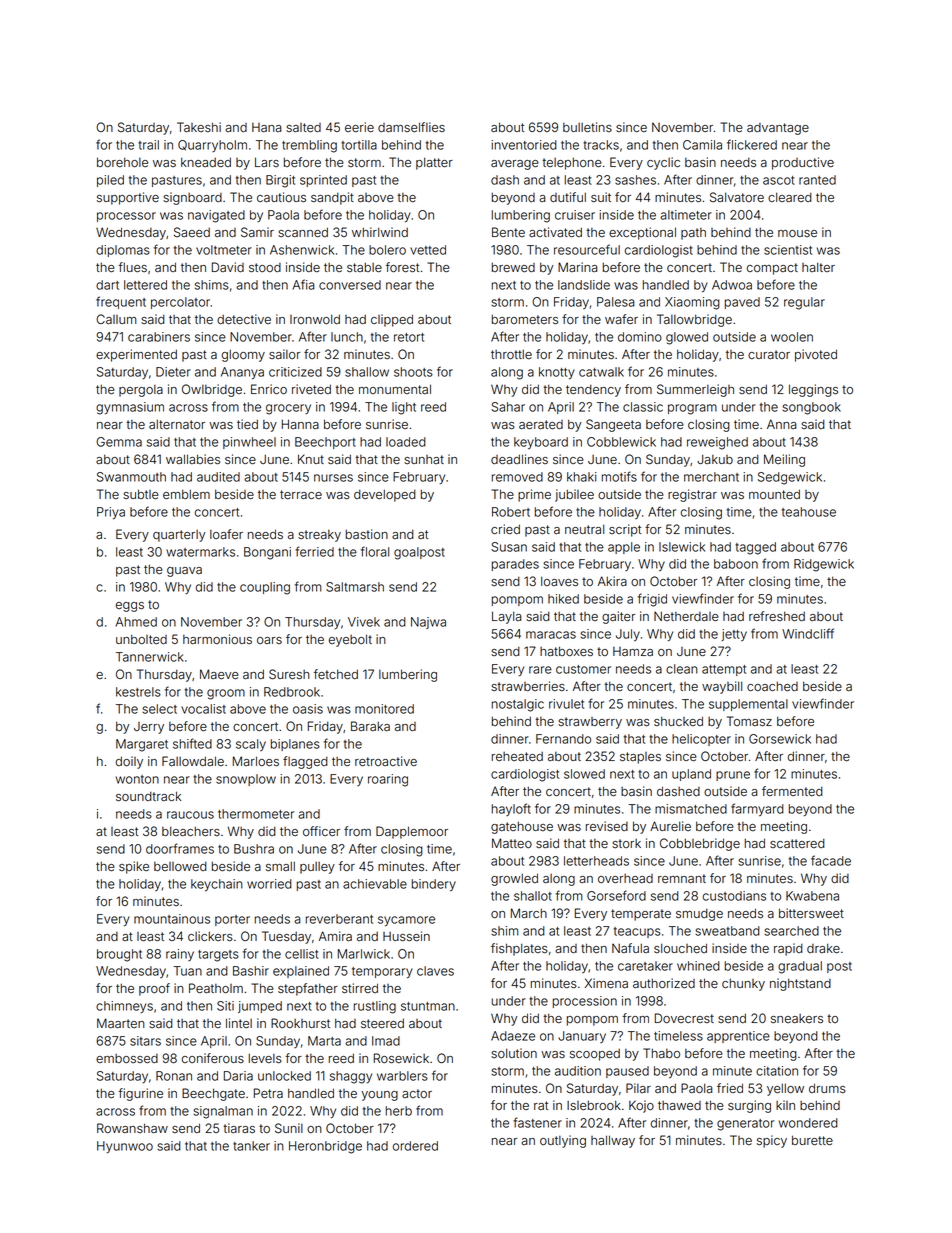 The image size is (952, 1233). What do you see at coordinates (269, 884) in the screenshot?
I see `worried` at bounding box center [269, 884].
